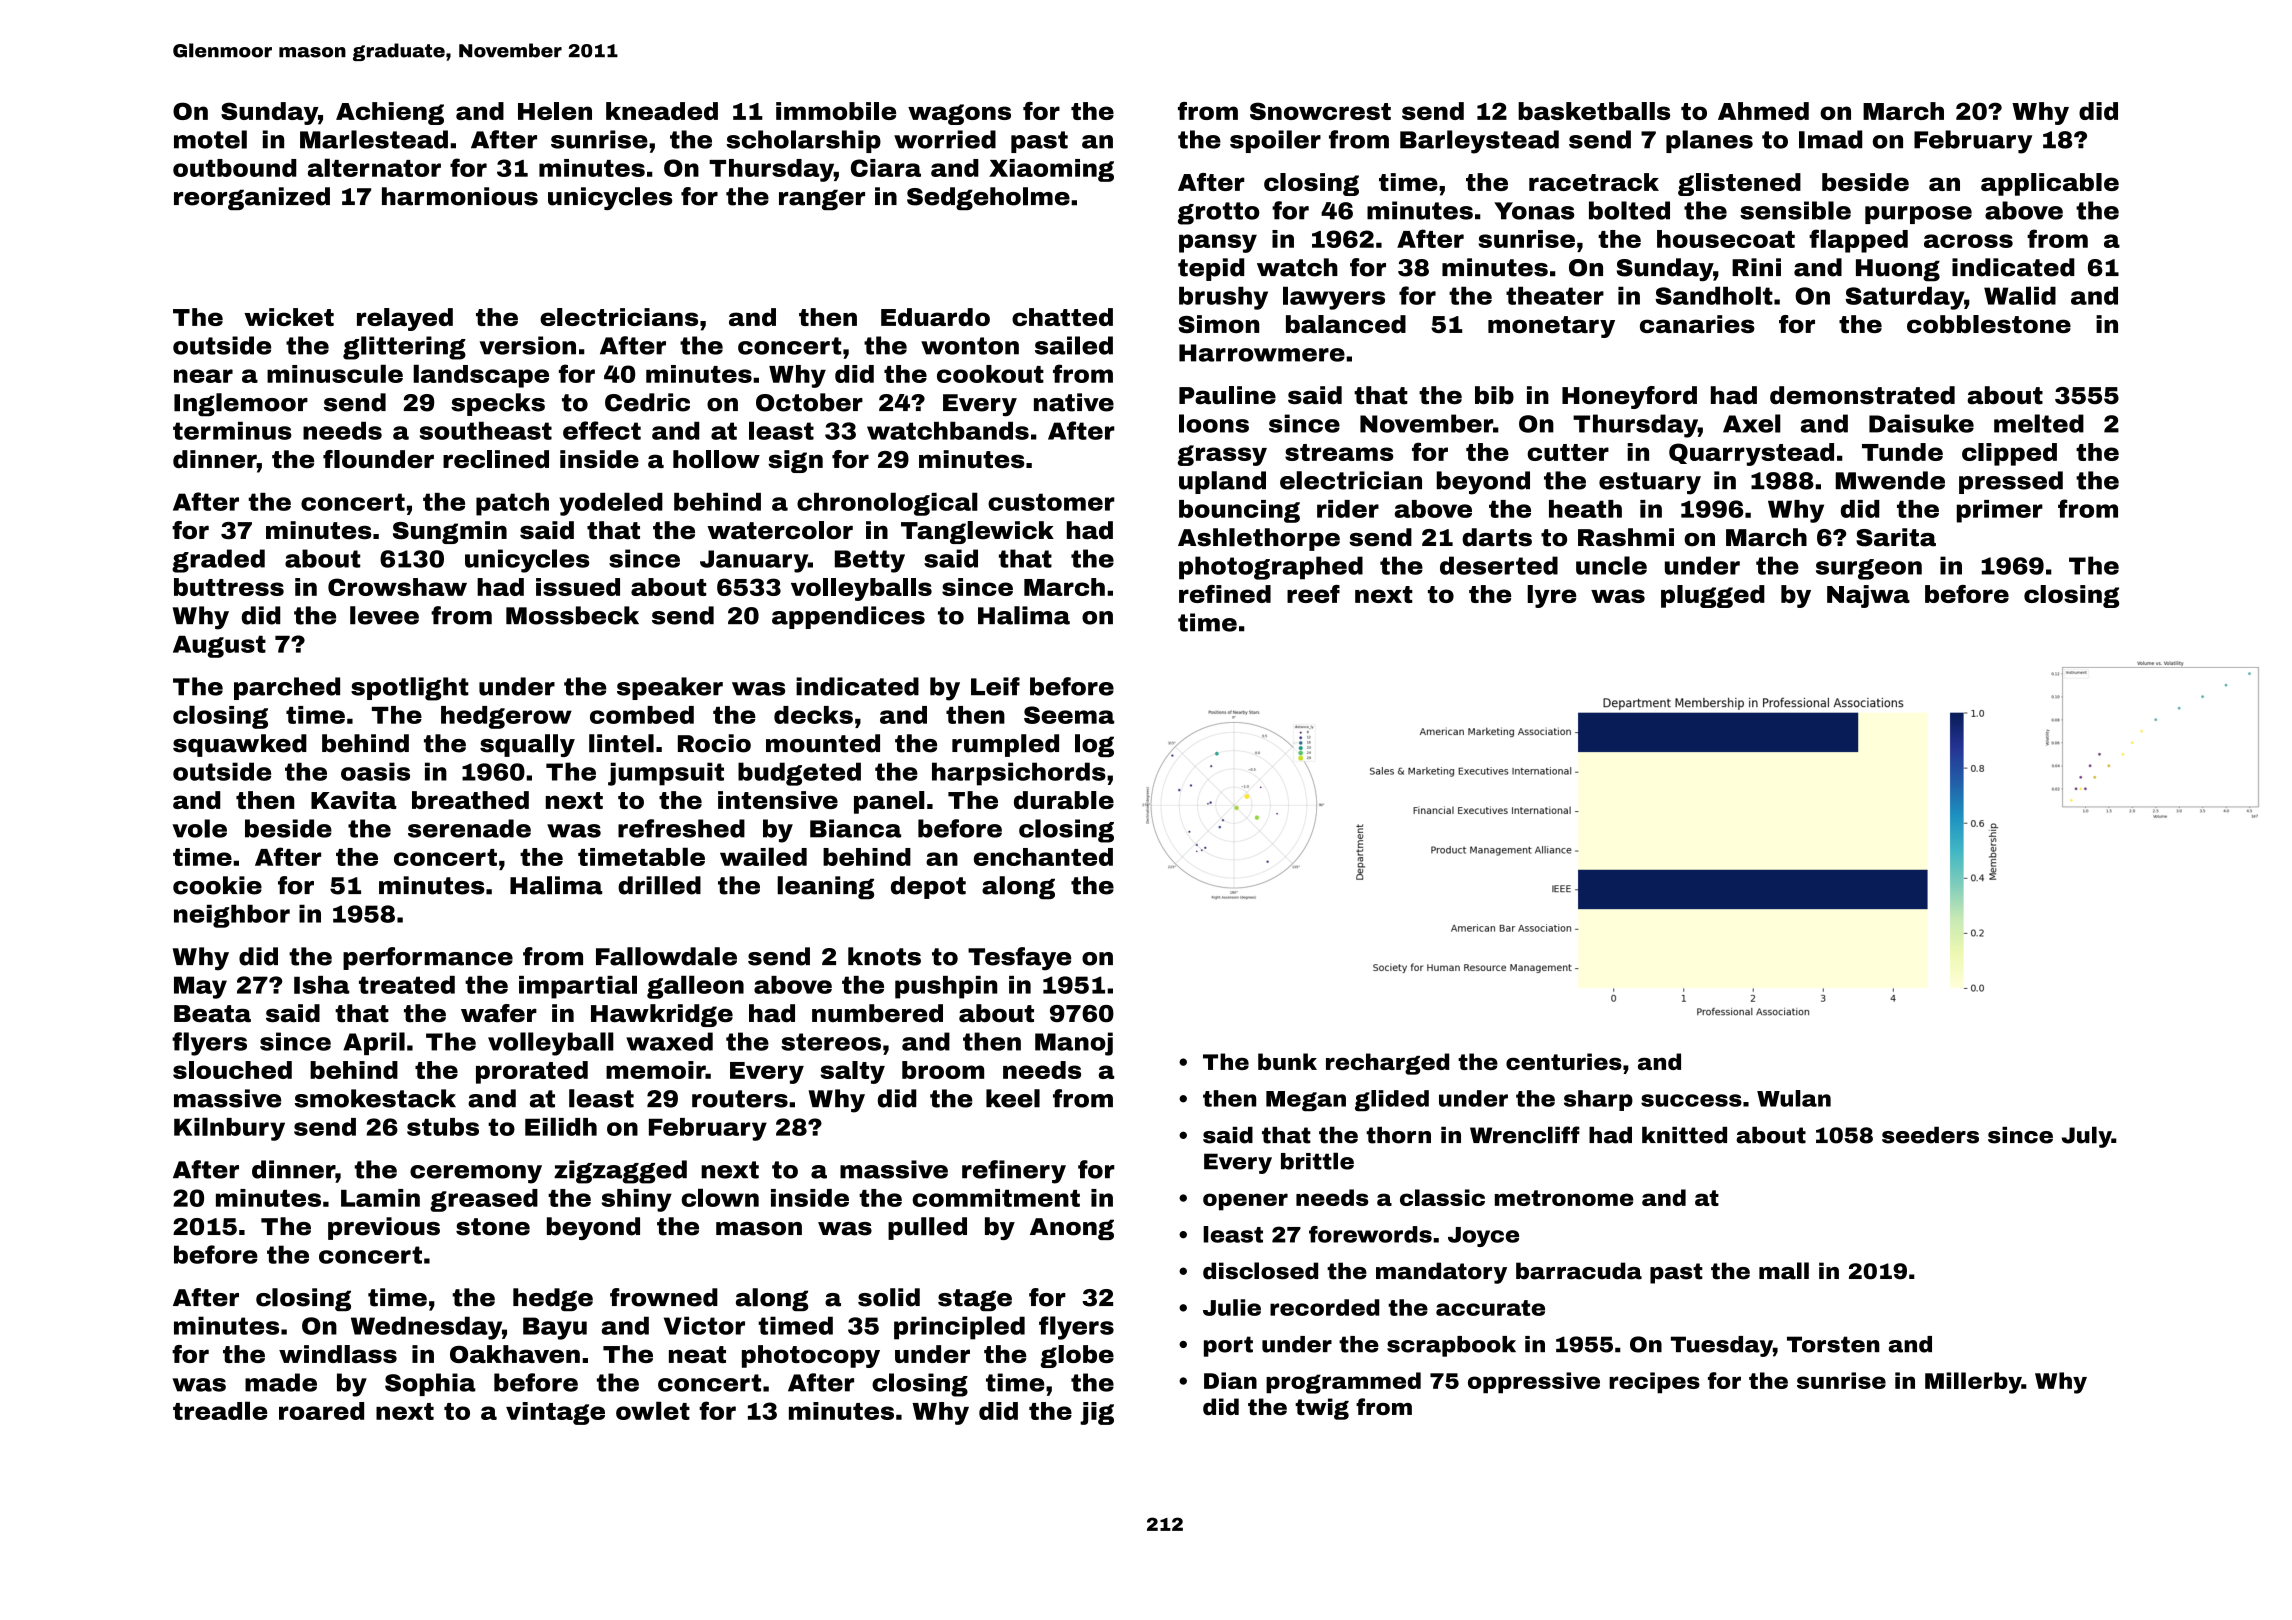 This document has height=1620, width=2292. What do you see at coordinates (555, 1413) in the document?
I see `vintage` at bounding box center [555, 1413].
